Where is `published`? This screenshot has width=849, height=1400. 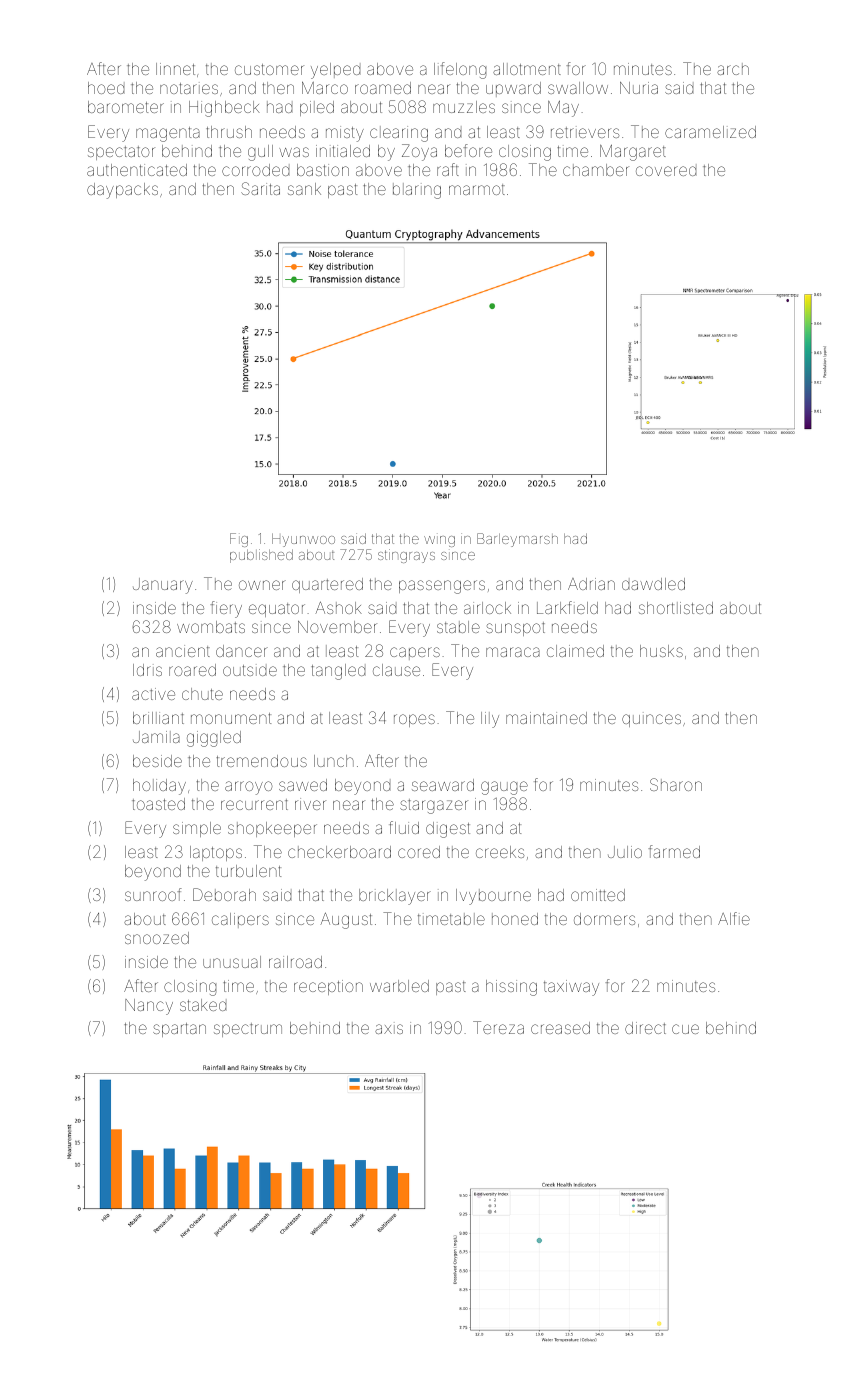
published is located at coordinates (261, 556).
